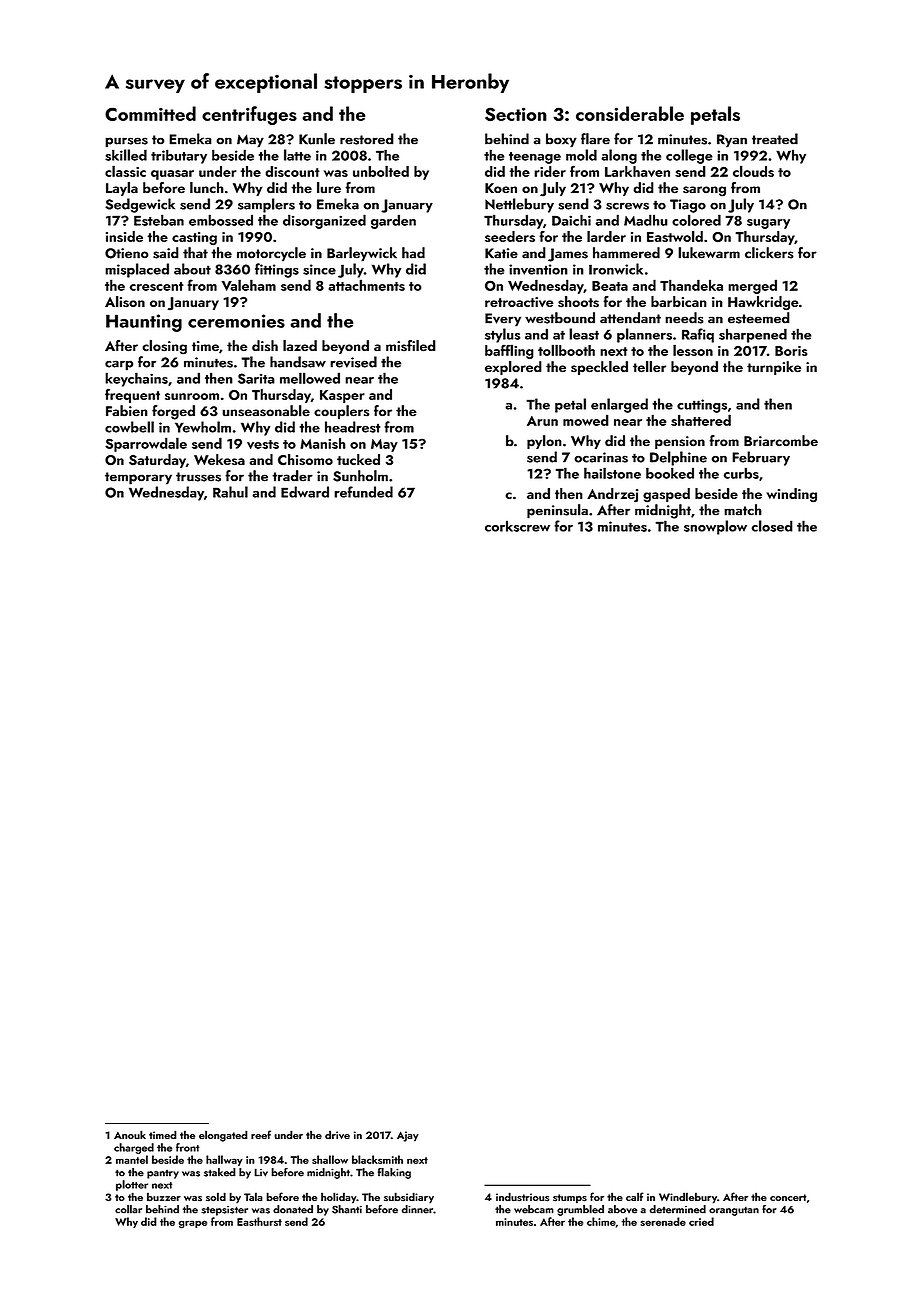 The height and width of the screenshot is (1314, 924). Describe the element at coordinates (635, 1196) in the screenshot. I see `calf` at that location.
